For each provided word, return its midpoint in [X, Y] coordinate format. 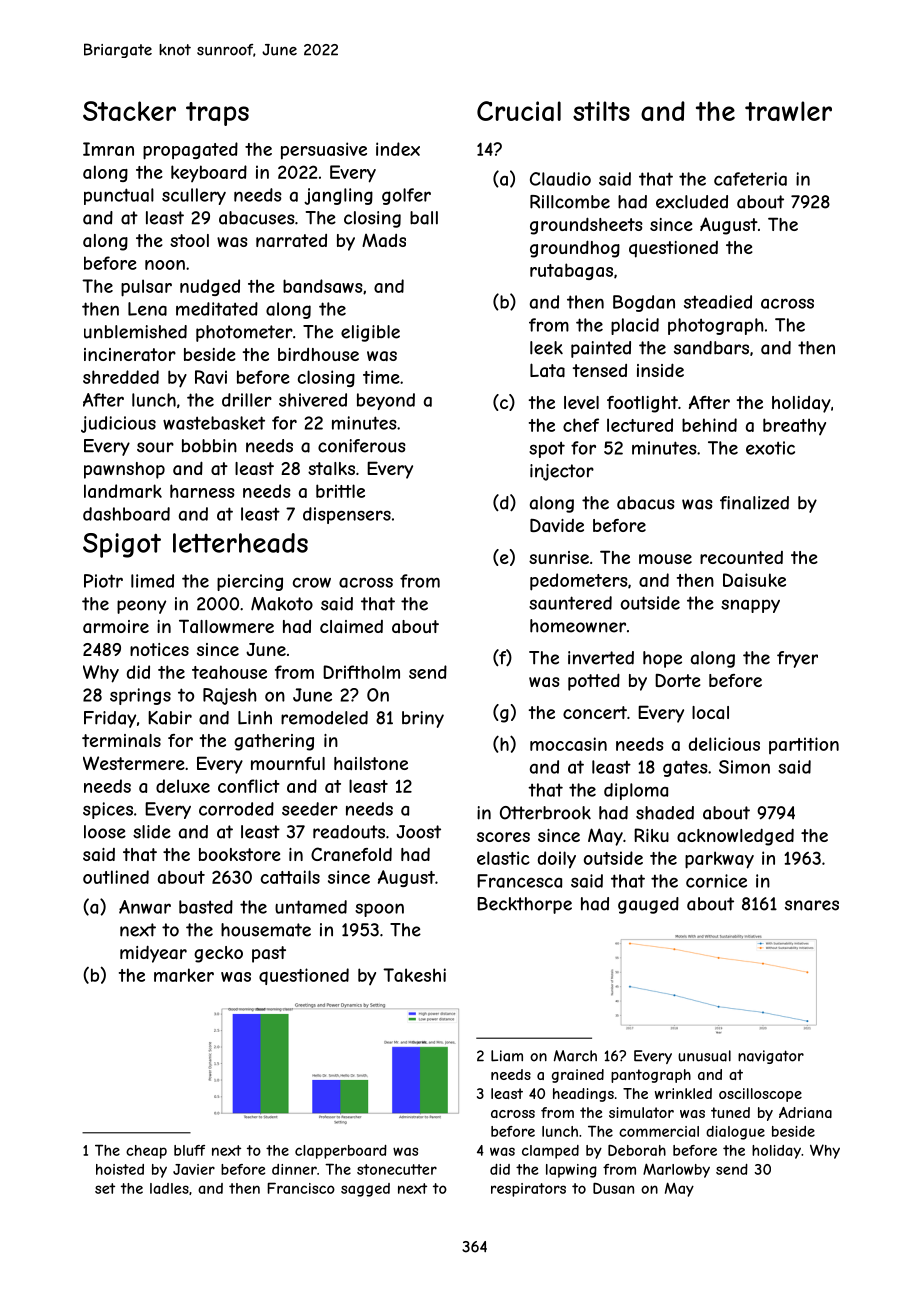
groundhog [575, 249]
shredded [121, 377]
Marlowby [676, 1170]
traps [217, 114]
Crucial [519, 111]
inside [660, 370]
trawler [788, 111]
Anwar [145, 907]
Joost [418, 832]
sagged [365, 1190]
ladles [169, 1188]
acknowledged [735, 837]
